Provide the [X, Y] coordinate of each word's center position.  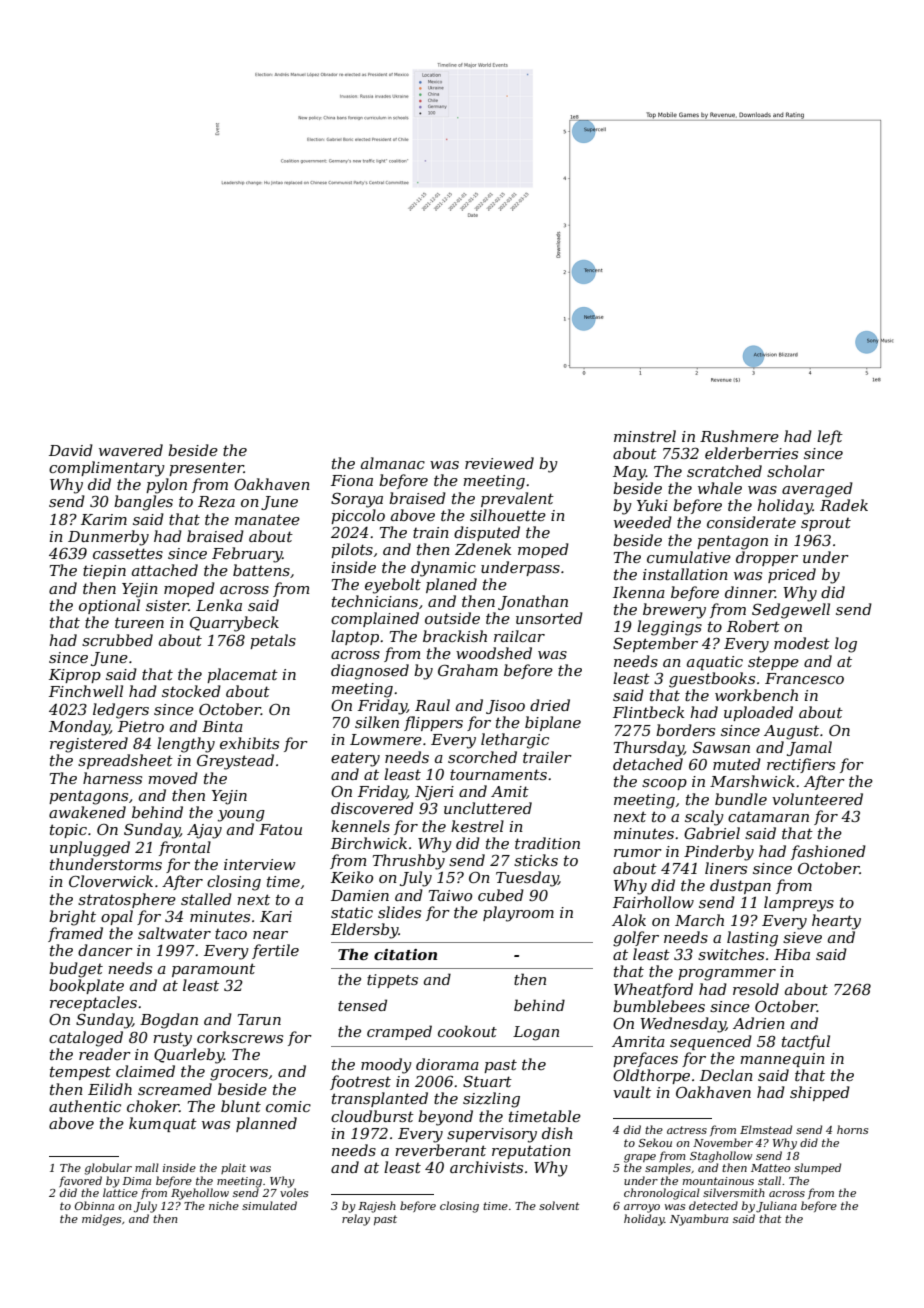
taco [231, 934]
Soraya [357, 500]
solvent [559, 1205]
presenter [206, 469]
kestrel [477, 826]
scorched [482, 757]
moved [173, 778]
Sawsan [721, 747]
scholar [796, 471]
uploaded [758, 713]
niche [224, 1205]
